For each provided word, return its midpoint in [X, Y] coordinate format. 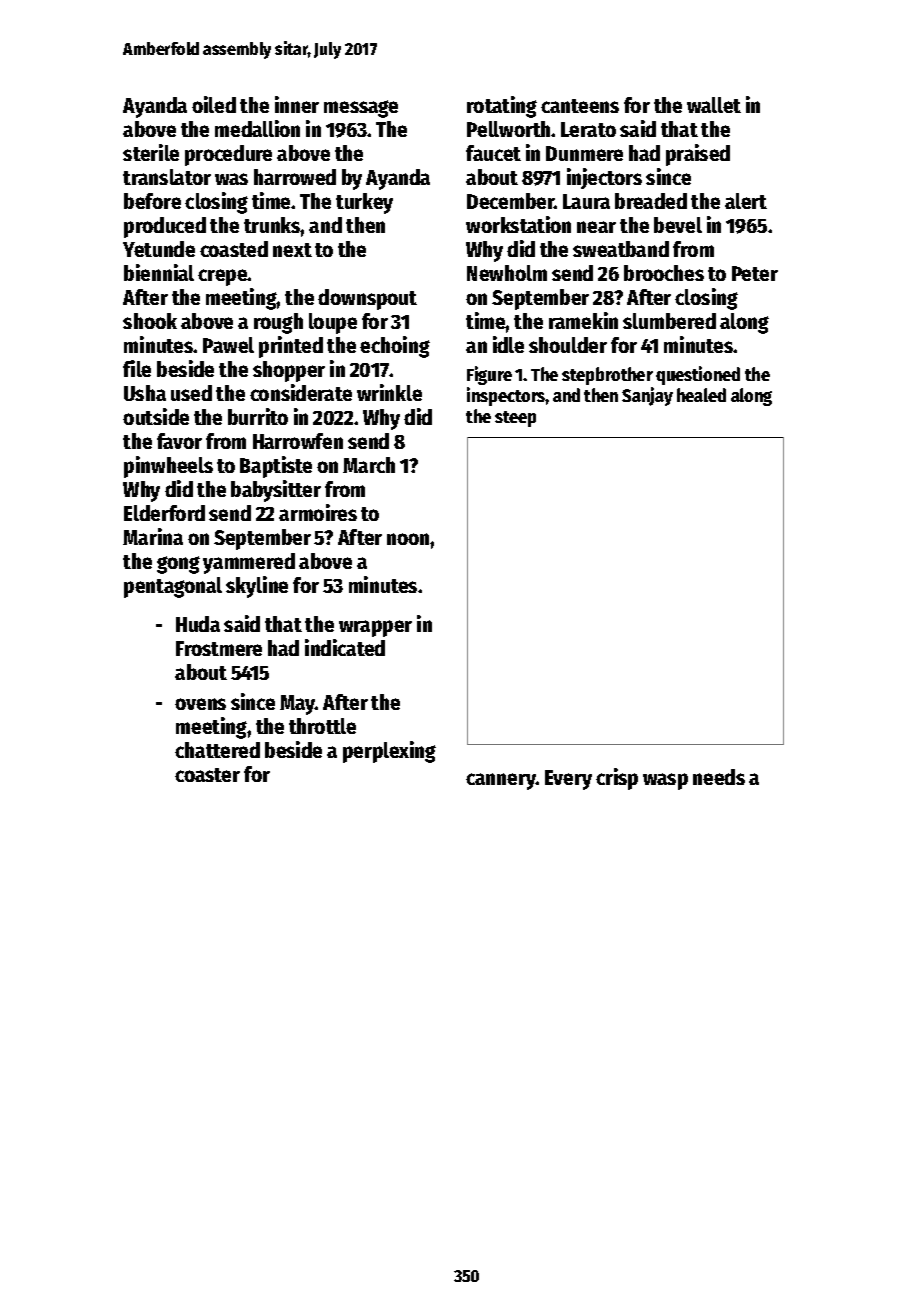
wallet [714, 105]
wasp [665, 781]
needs [719, 777]
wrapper [375, 628]
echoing [395, 347]
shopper [289, 371]
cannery [501, 781]
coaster [207, 775]
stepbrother [607, 376]
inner [297, 104]
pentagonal [173, 587]
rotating [502, 107]
